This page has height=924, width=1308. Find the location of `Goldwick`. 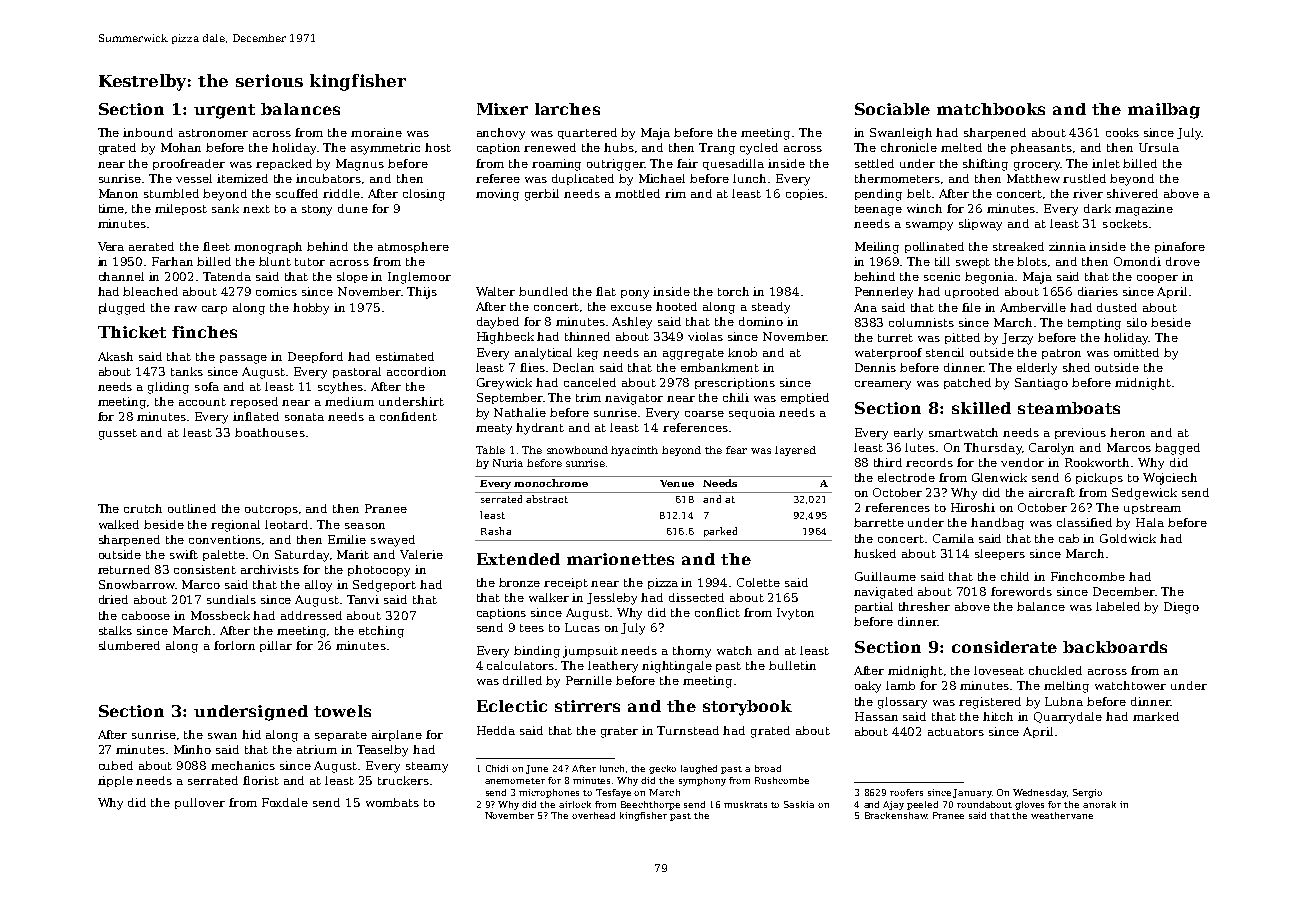

Goldwick is located at coordinates (1128, 538).
